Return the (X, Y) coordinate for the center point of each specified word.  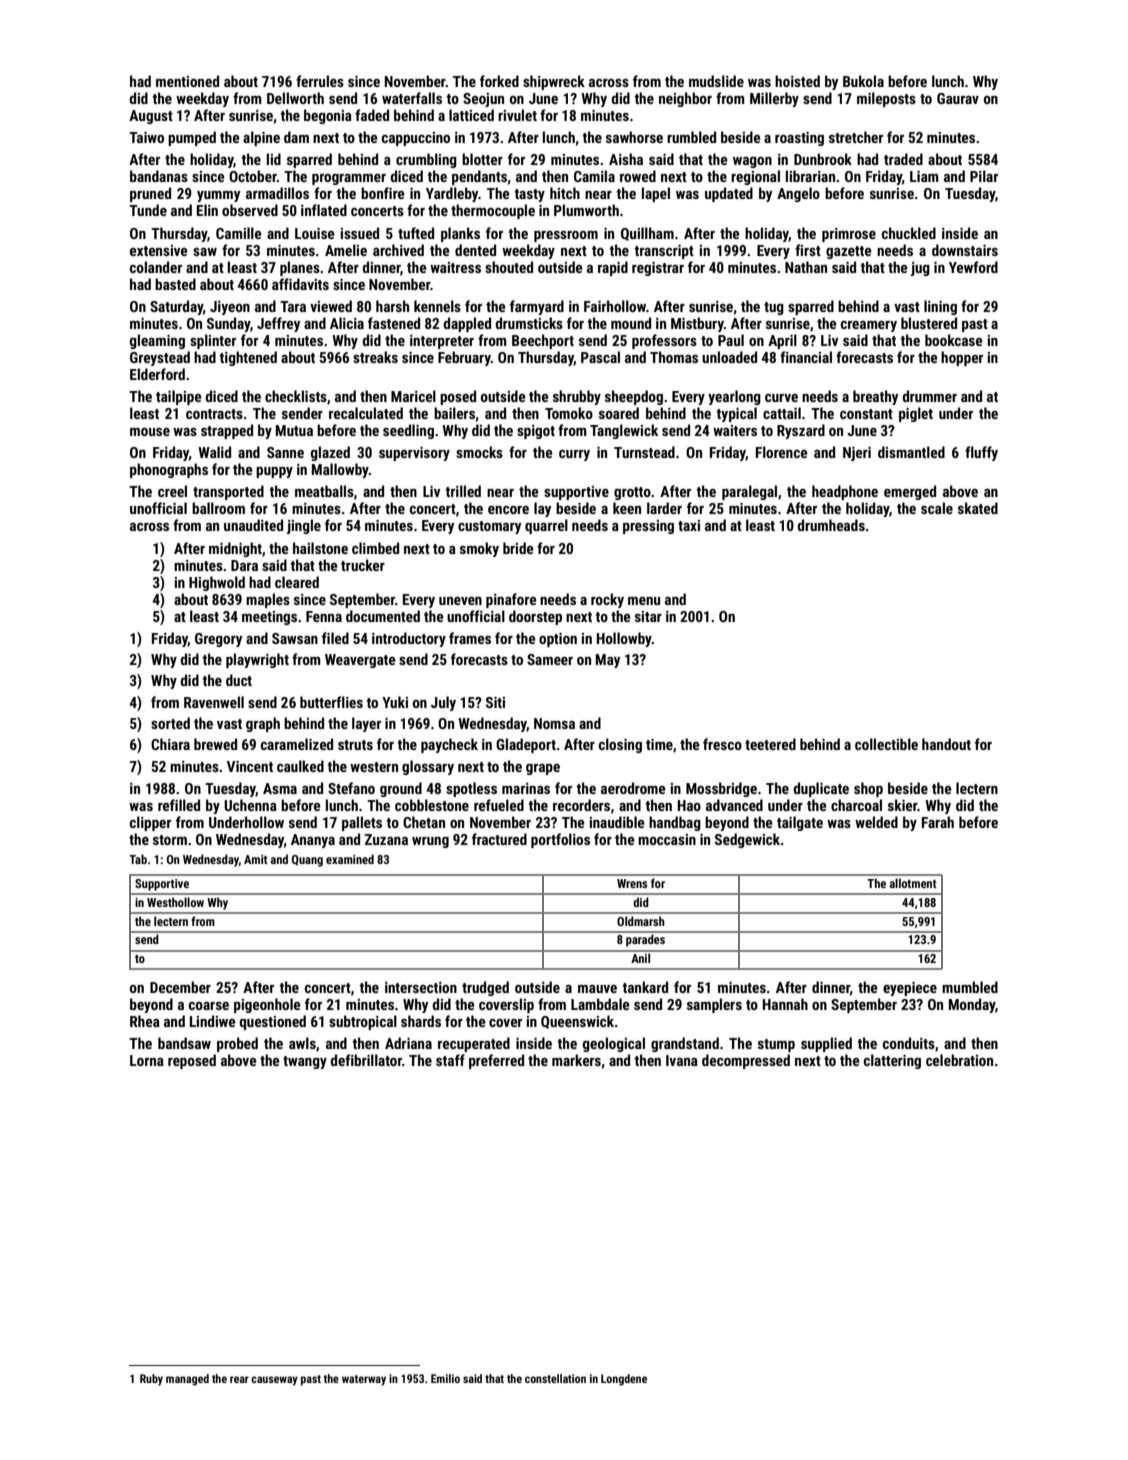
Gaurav (958, 98)
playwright (257, 660)
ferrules (320, 81)
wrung (430, 842)
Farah (938, 822)
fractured (499, 839)
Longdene (624, 1380)
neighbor (685, 99)
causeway (274, 1381)
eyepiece (910, 989)
